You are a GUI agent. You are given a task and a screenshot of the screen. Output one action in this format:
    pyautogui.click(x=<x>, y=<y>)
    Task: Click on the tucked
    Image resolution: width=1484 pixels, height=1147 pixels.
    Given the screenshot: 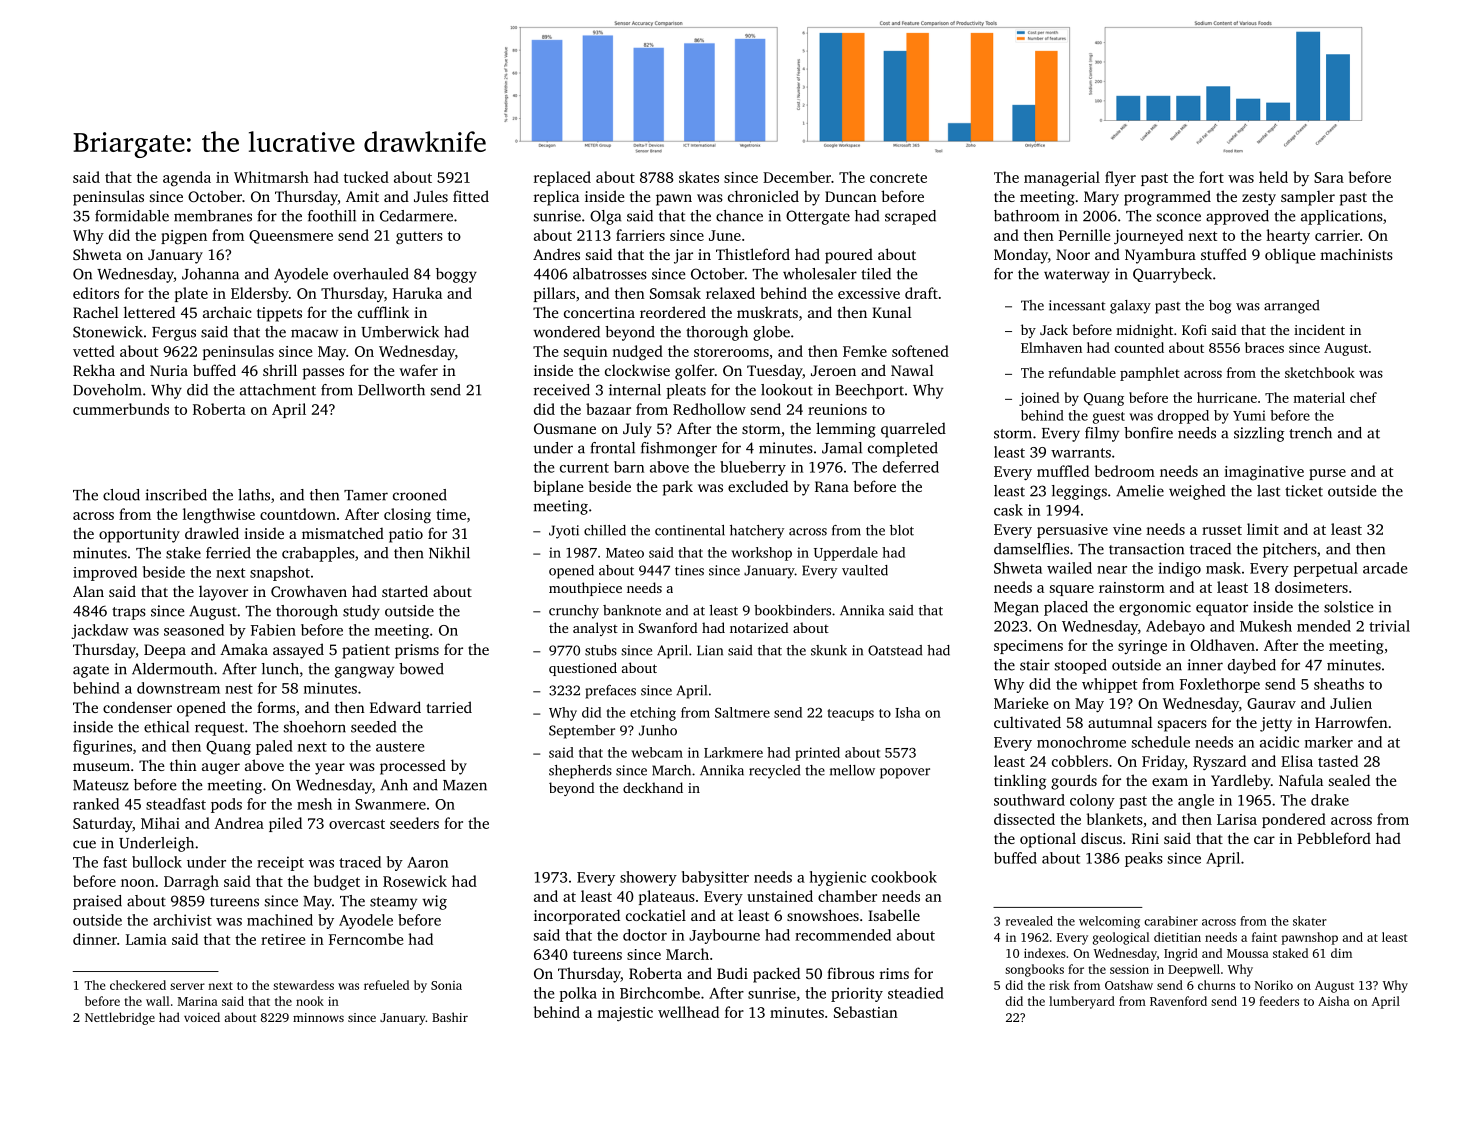 What is the action you would take?
    pyautogui.click(x=366, y=177)
